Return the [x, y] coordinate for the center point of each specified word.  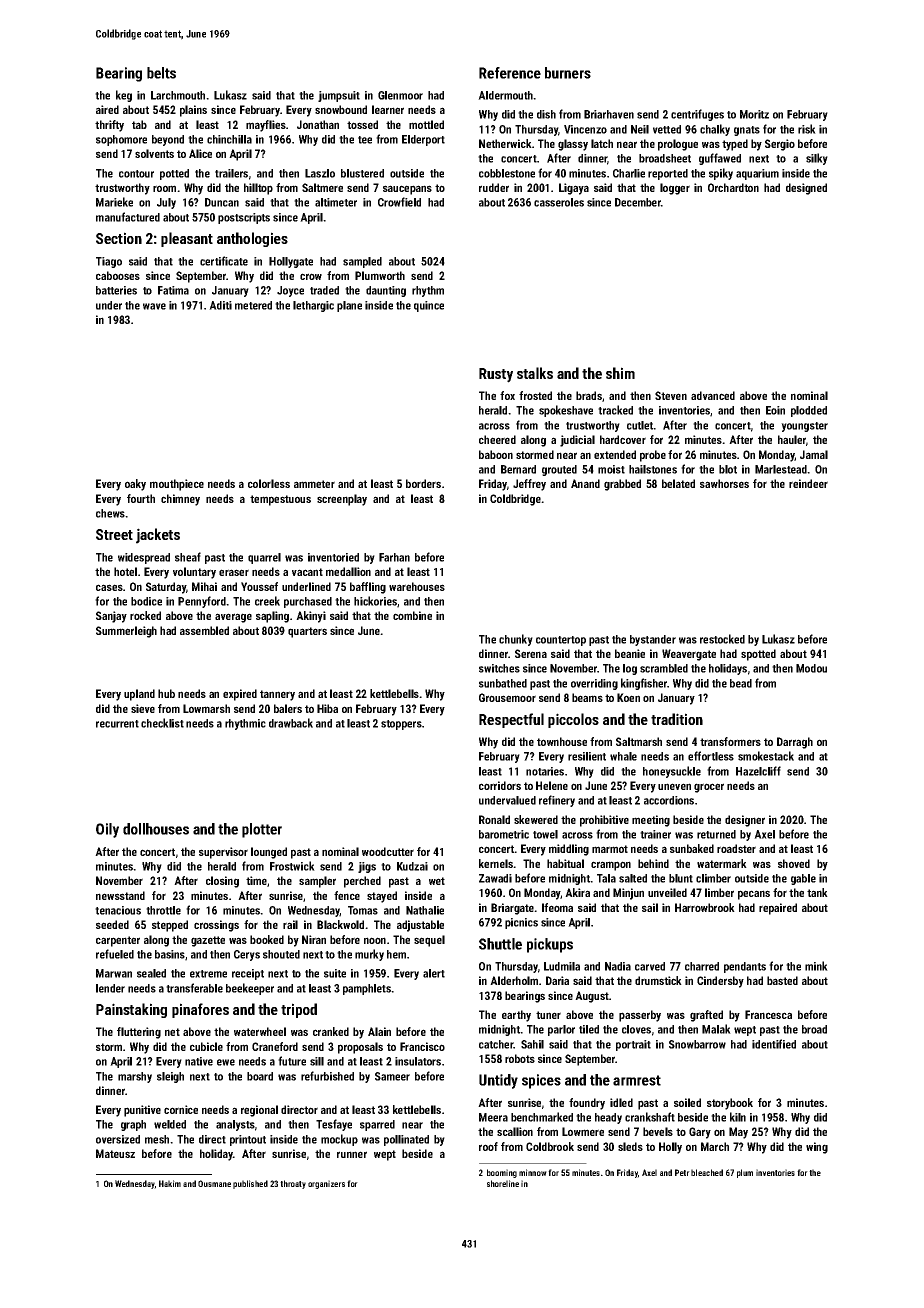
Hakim [170, 1183]
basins [170, 954]
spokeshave [566, 411]
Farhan [394, 557]
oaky [135, 485]
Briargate [513, 909]
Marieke [114, 202]
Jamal [814, 454]
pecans [754, 895]
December [638, 202]
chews [110, 513]
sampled [362, 262]
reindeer [808, 483]
